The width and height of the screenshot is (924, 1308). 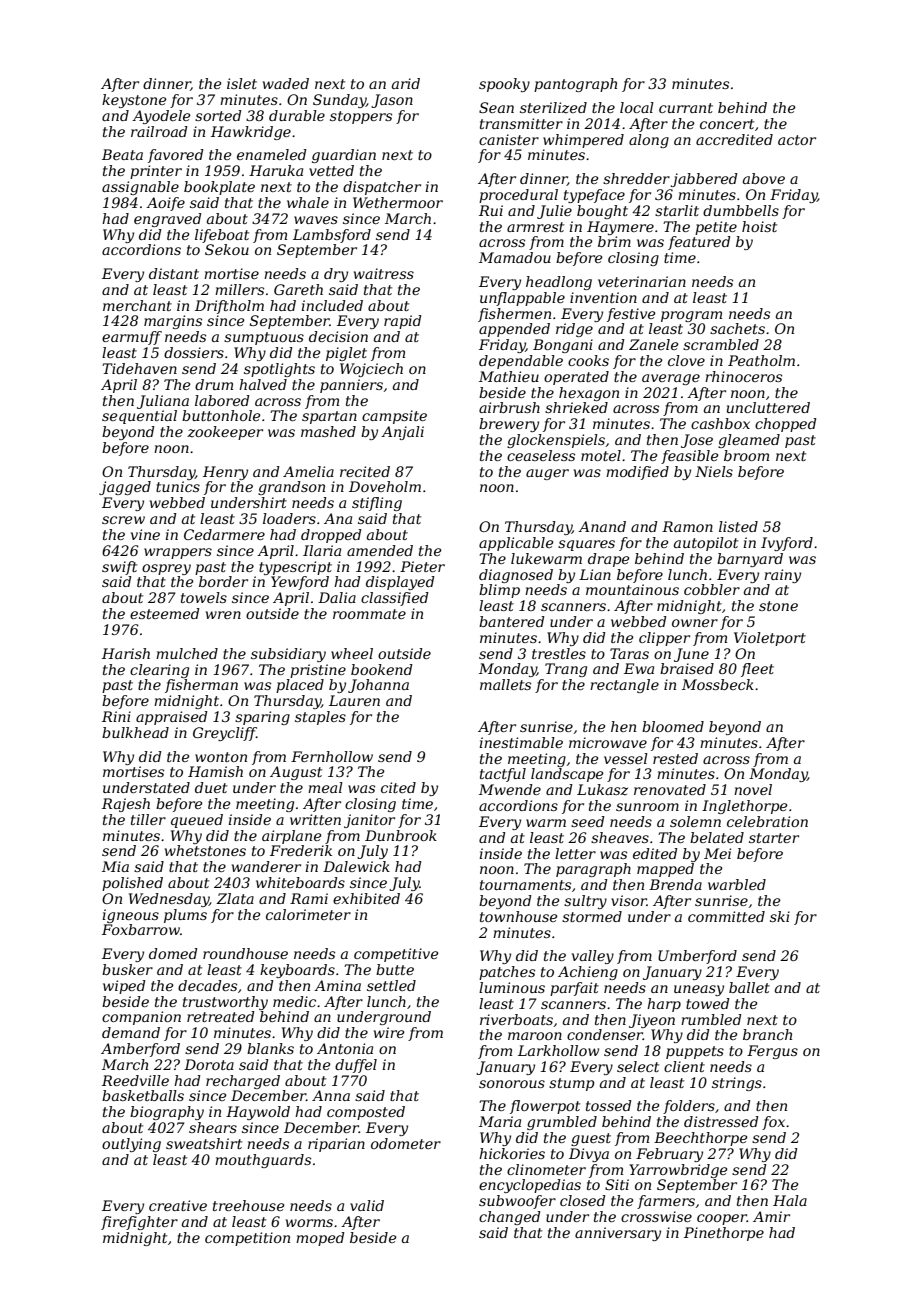 What do you see at coordinates (675, 758) in the screenshot?
I see `rested` at bounding box center [675, 758].
